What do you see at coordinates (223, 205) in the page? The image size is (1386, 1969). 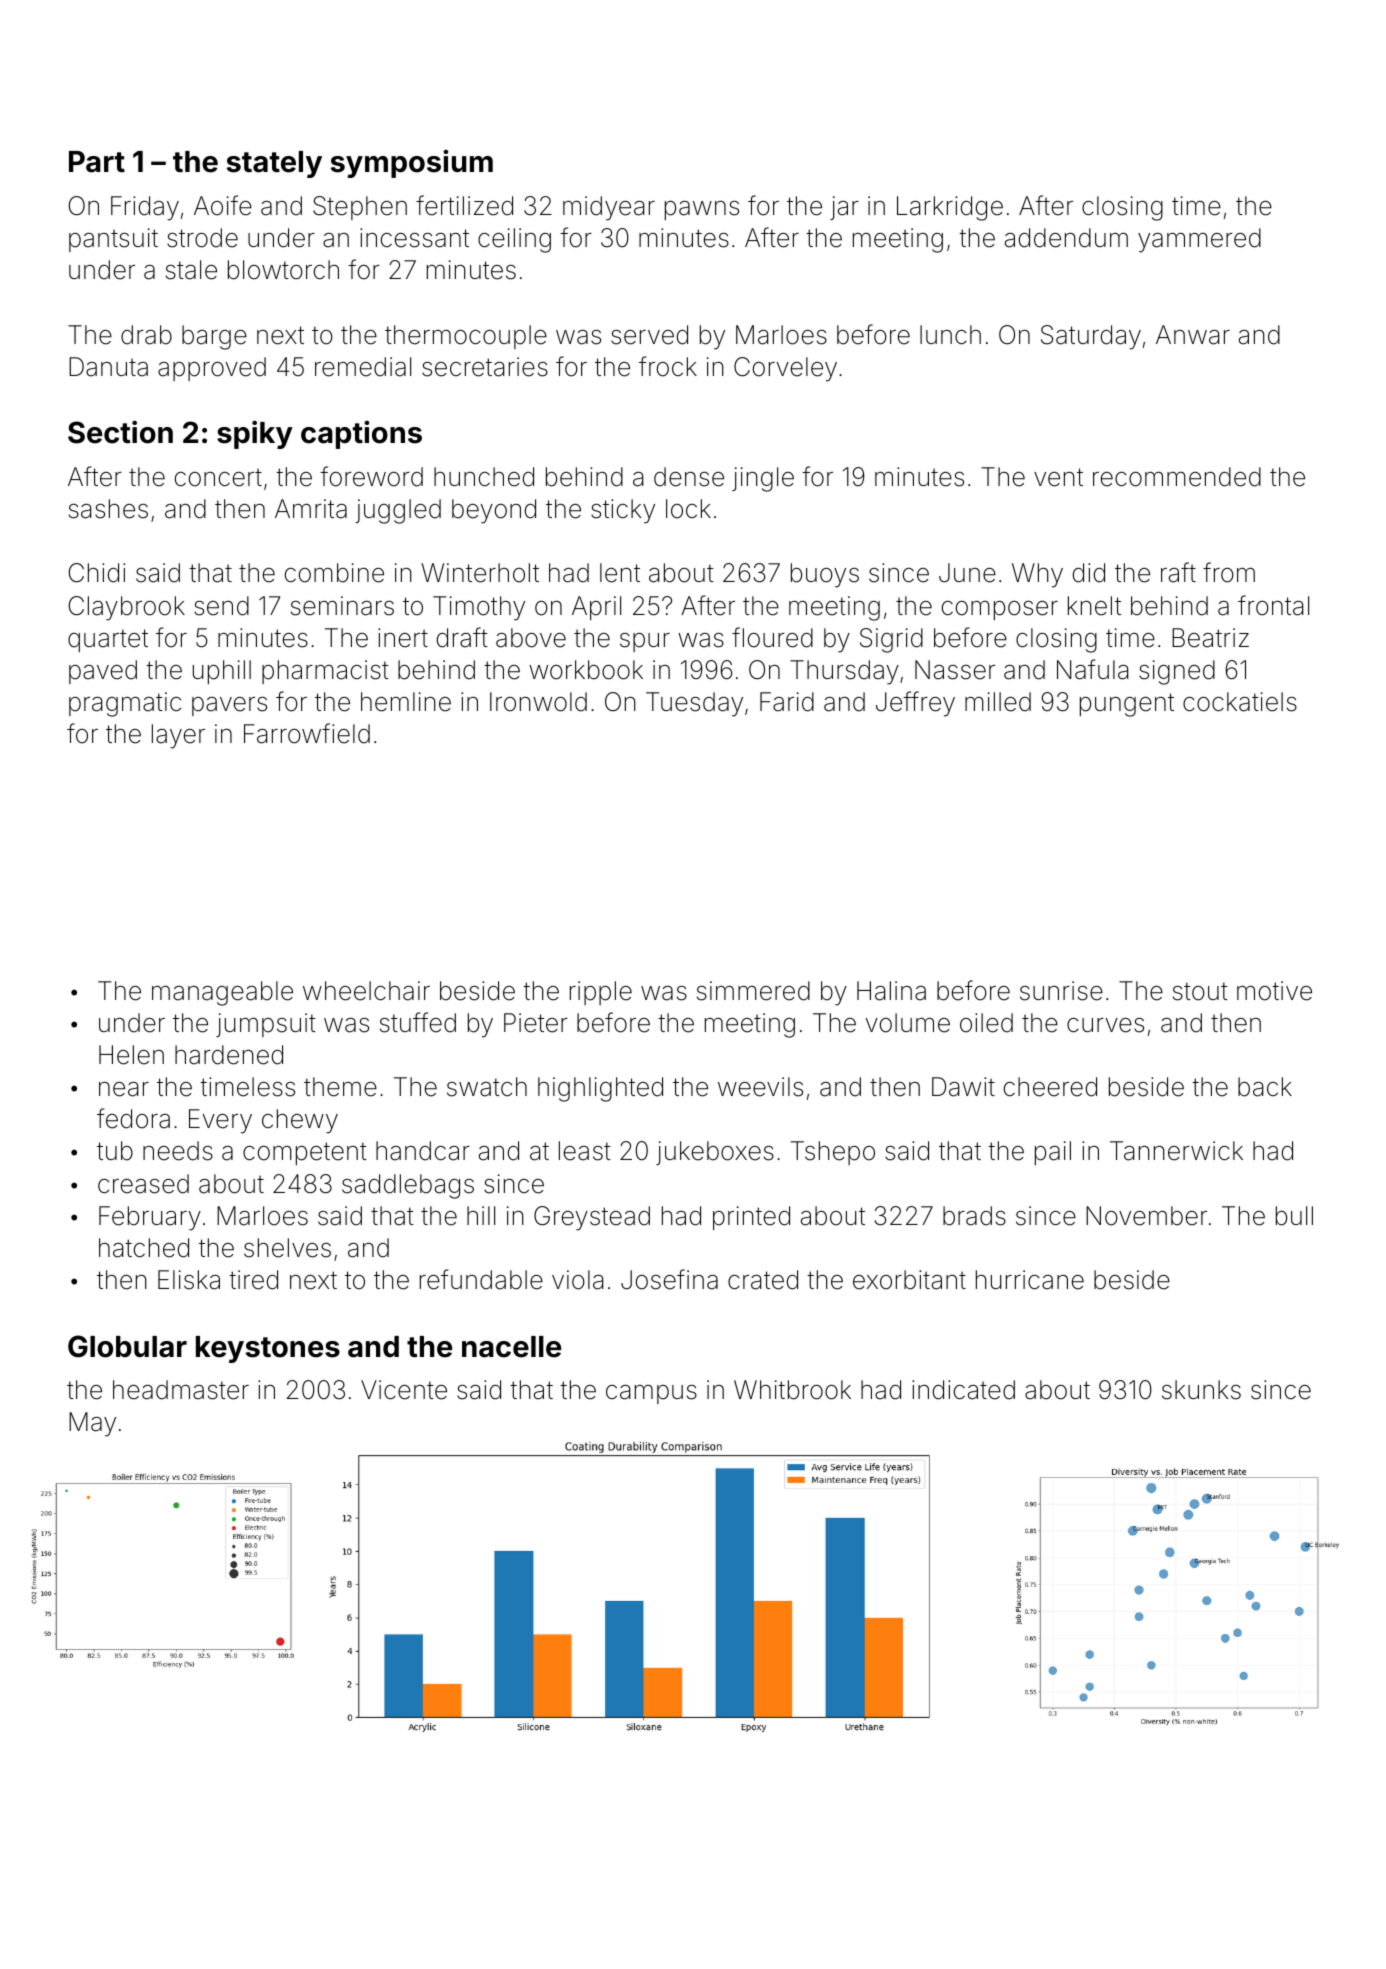 I see `Aoife` at bounding box center [223, 205].
